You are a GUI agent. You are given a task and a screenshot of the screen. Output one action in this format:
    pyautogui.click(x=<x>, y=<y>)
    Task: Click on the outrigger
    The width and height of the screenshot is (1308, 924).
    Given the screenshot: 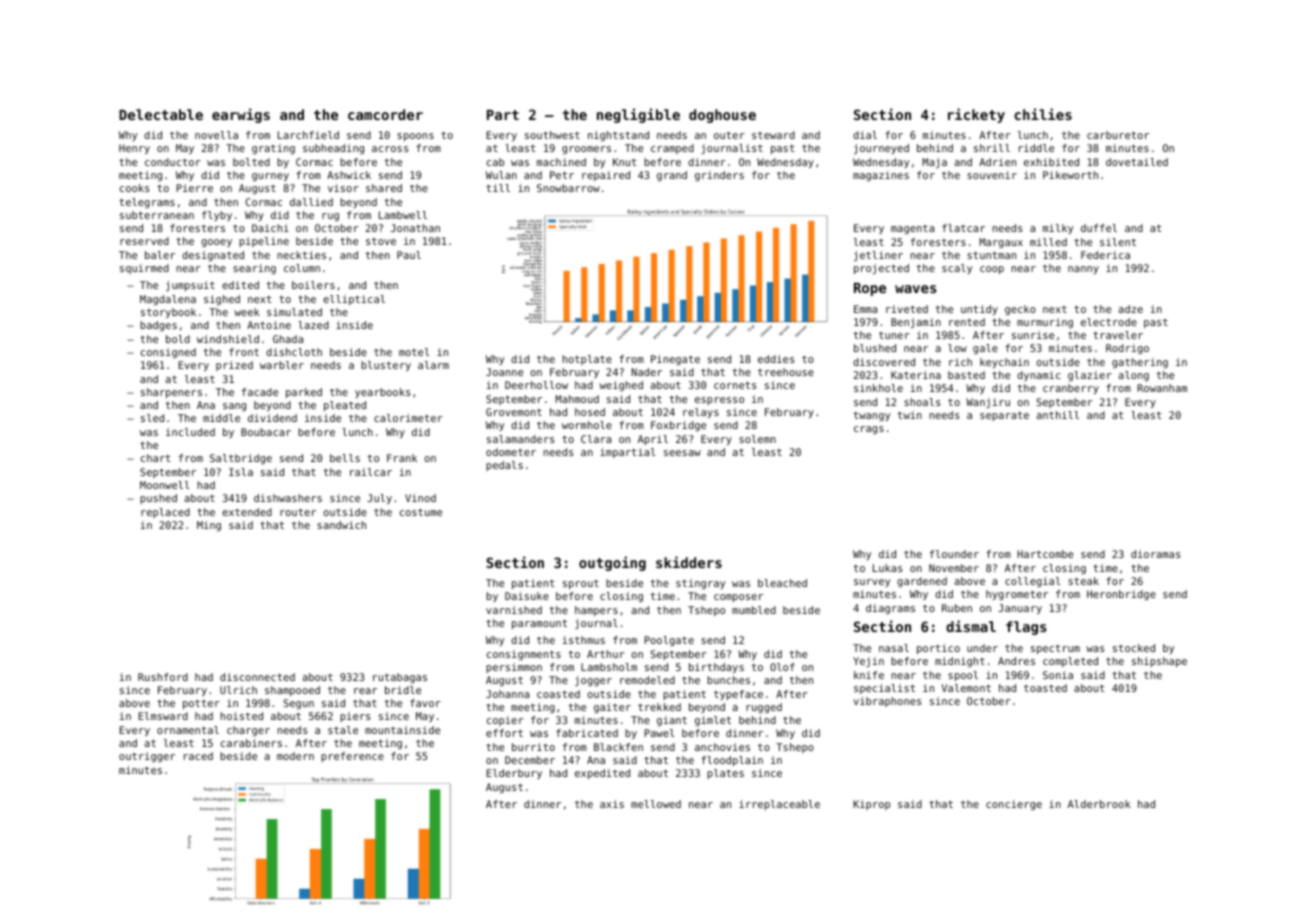 What is the action you would take?
    pyautogui.click(x=147, y=757)
